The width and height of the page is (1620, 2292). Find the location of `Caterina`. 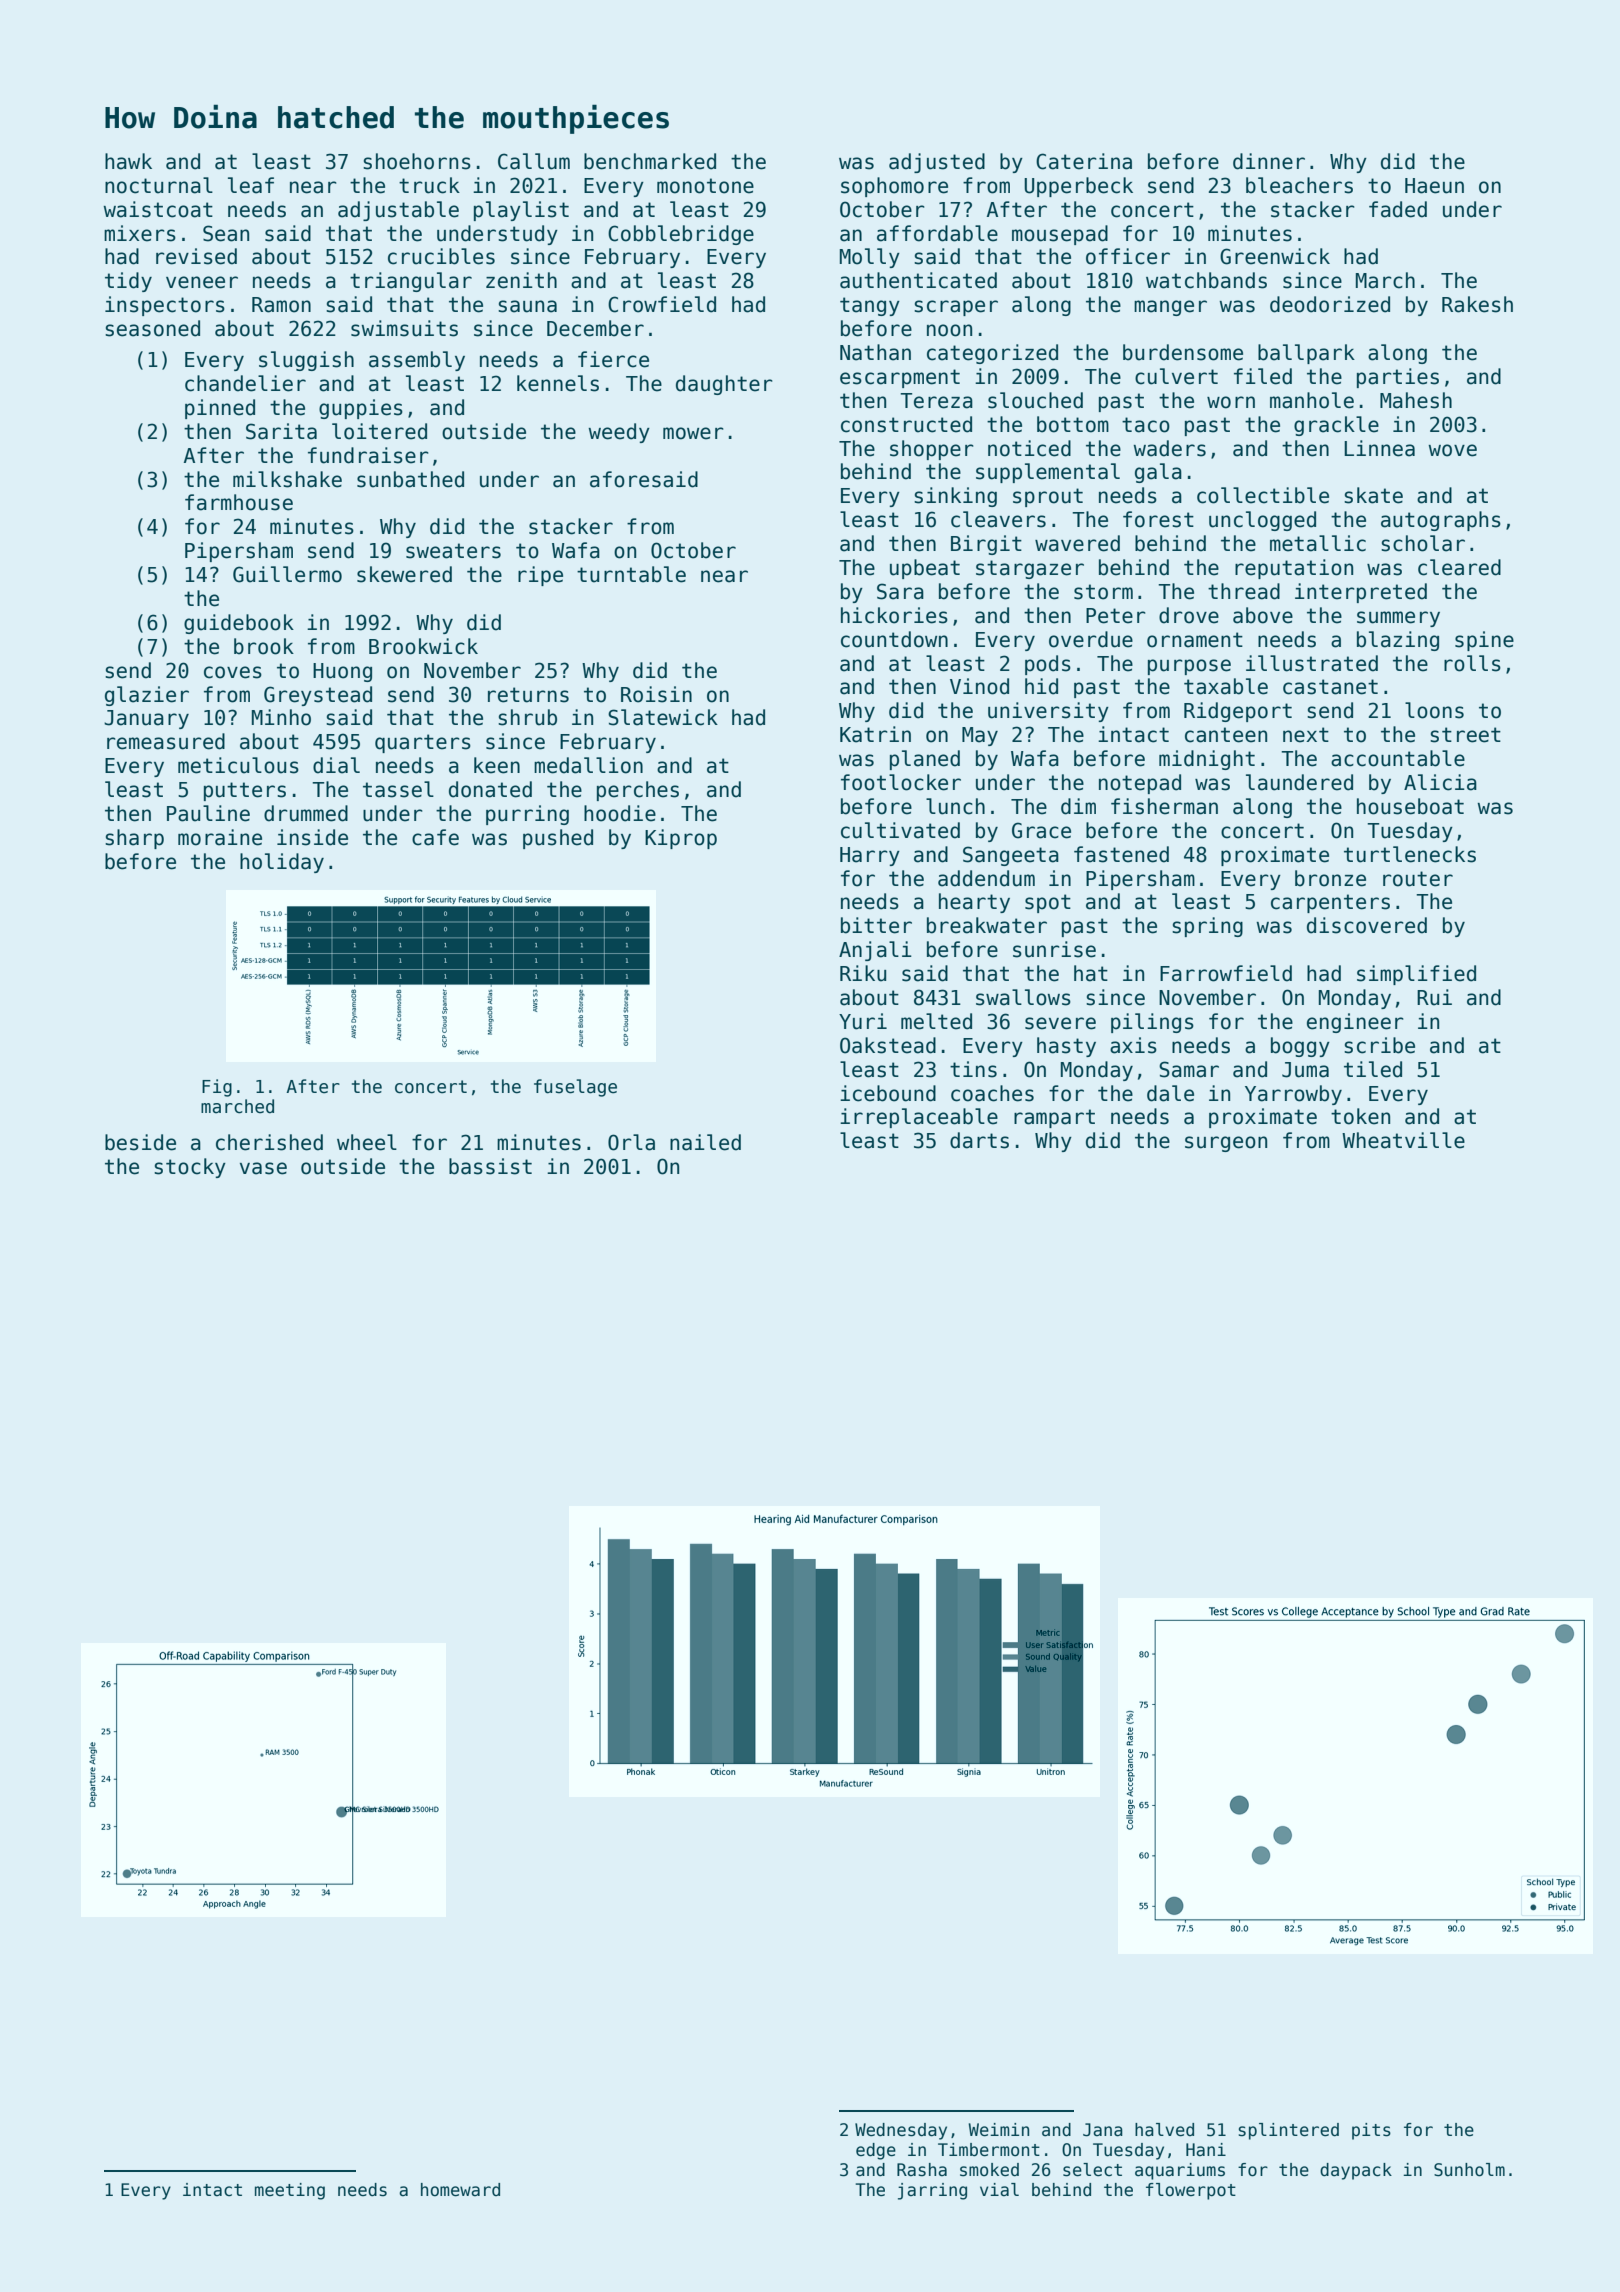

Caterina is located at coordinates (1084, 161).
